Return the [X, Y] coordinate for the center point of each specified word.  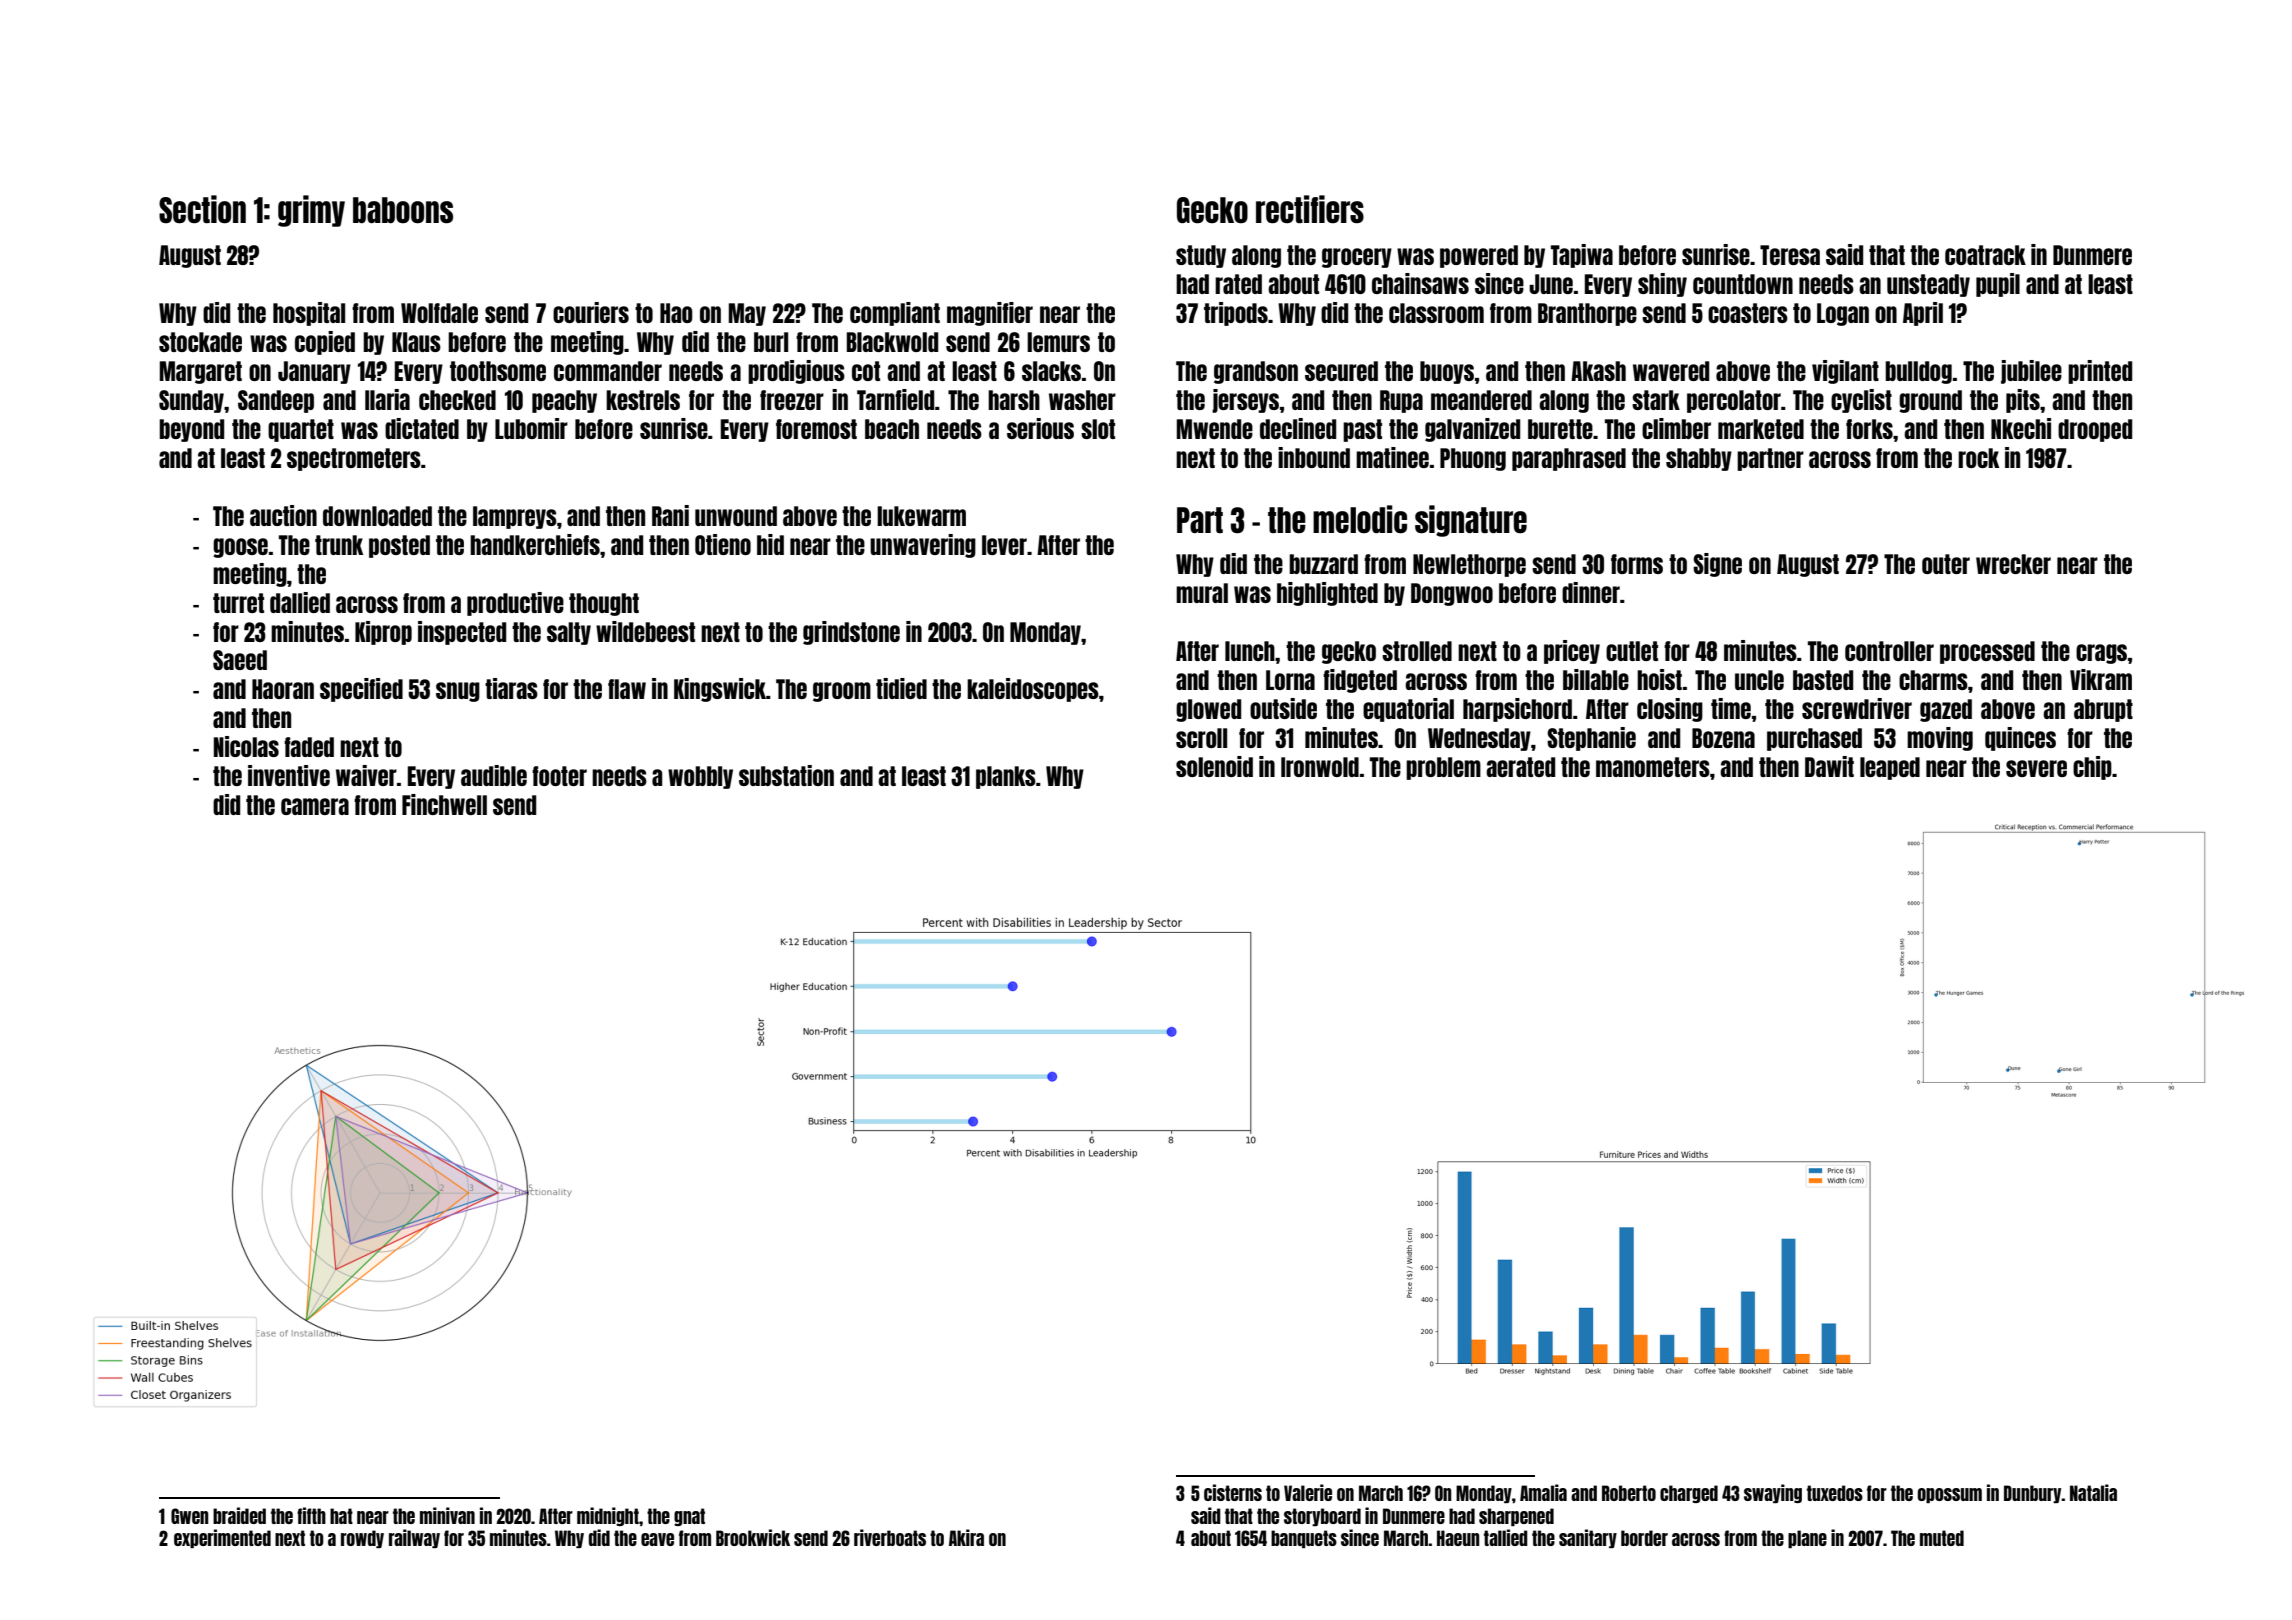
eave [657, 1539]
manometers [1653, 767]
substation [786, 775]
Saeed [240, 660]
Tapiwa [1582, 256]
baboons [403, 210]
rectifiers [1310, 209]
